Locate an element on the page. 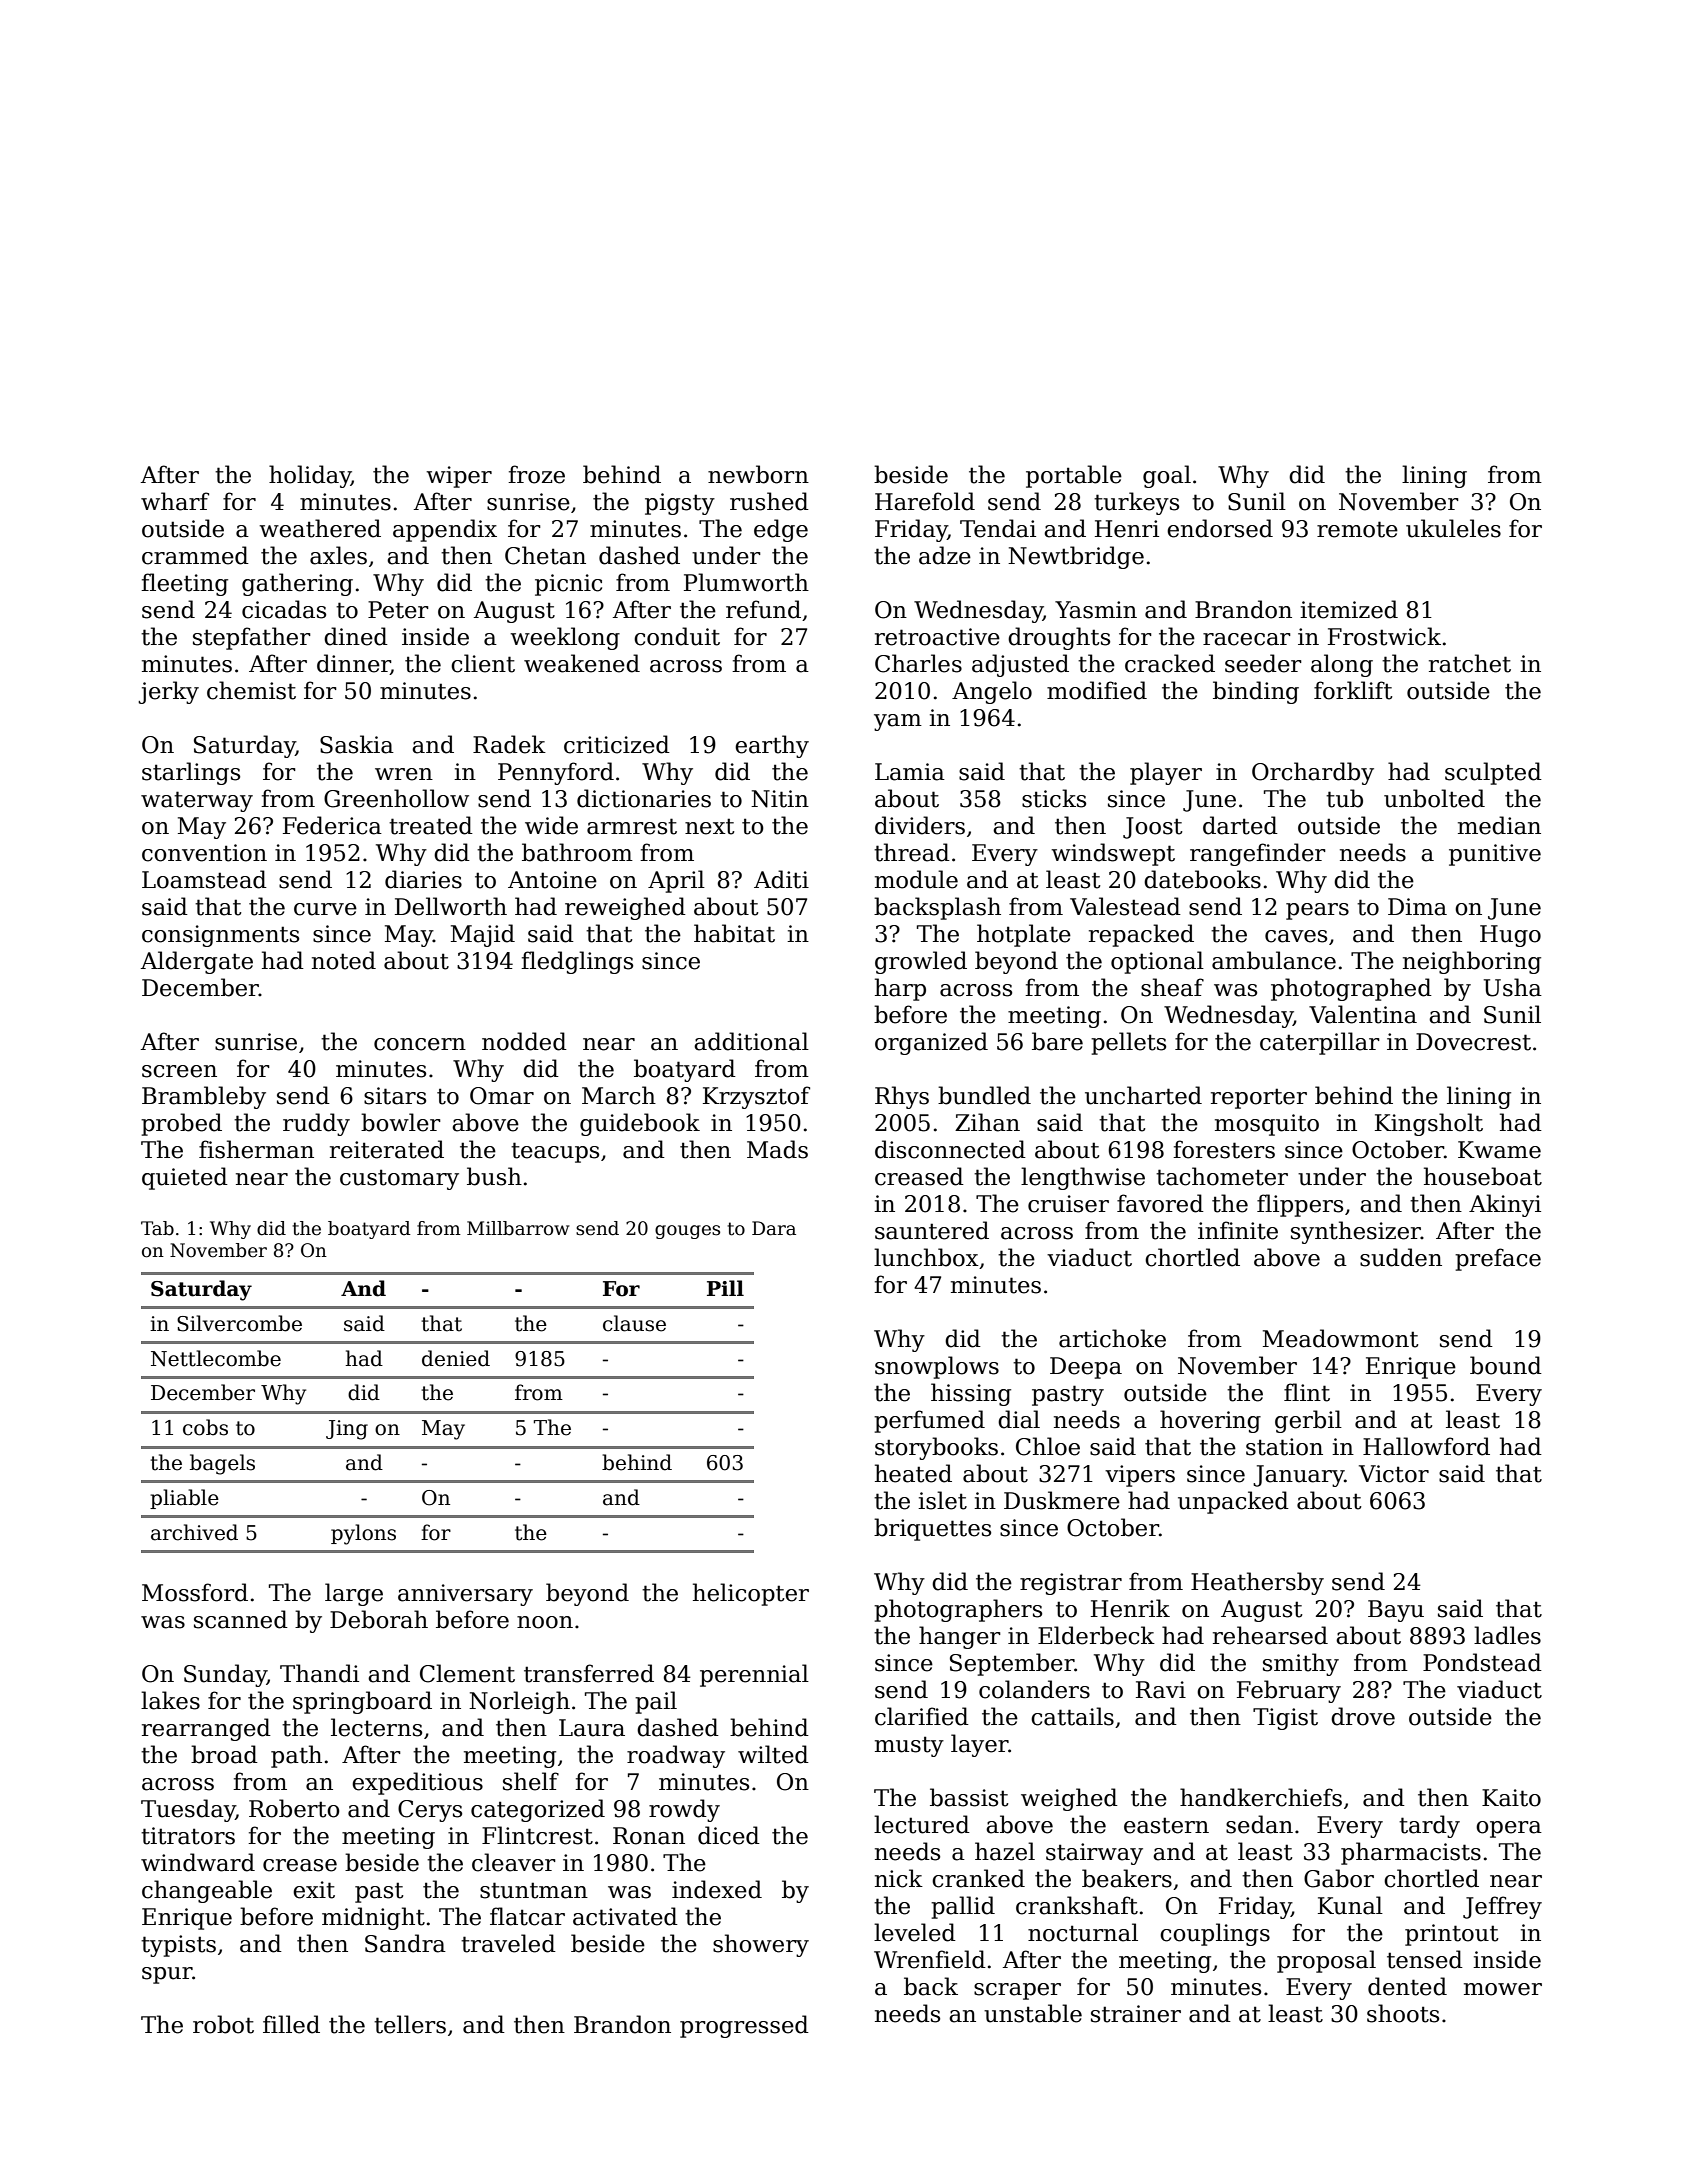 The image size is (1683, 2178). goal is located at coordinates (1167, 476).
